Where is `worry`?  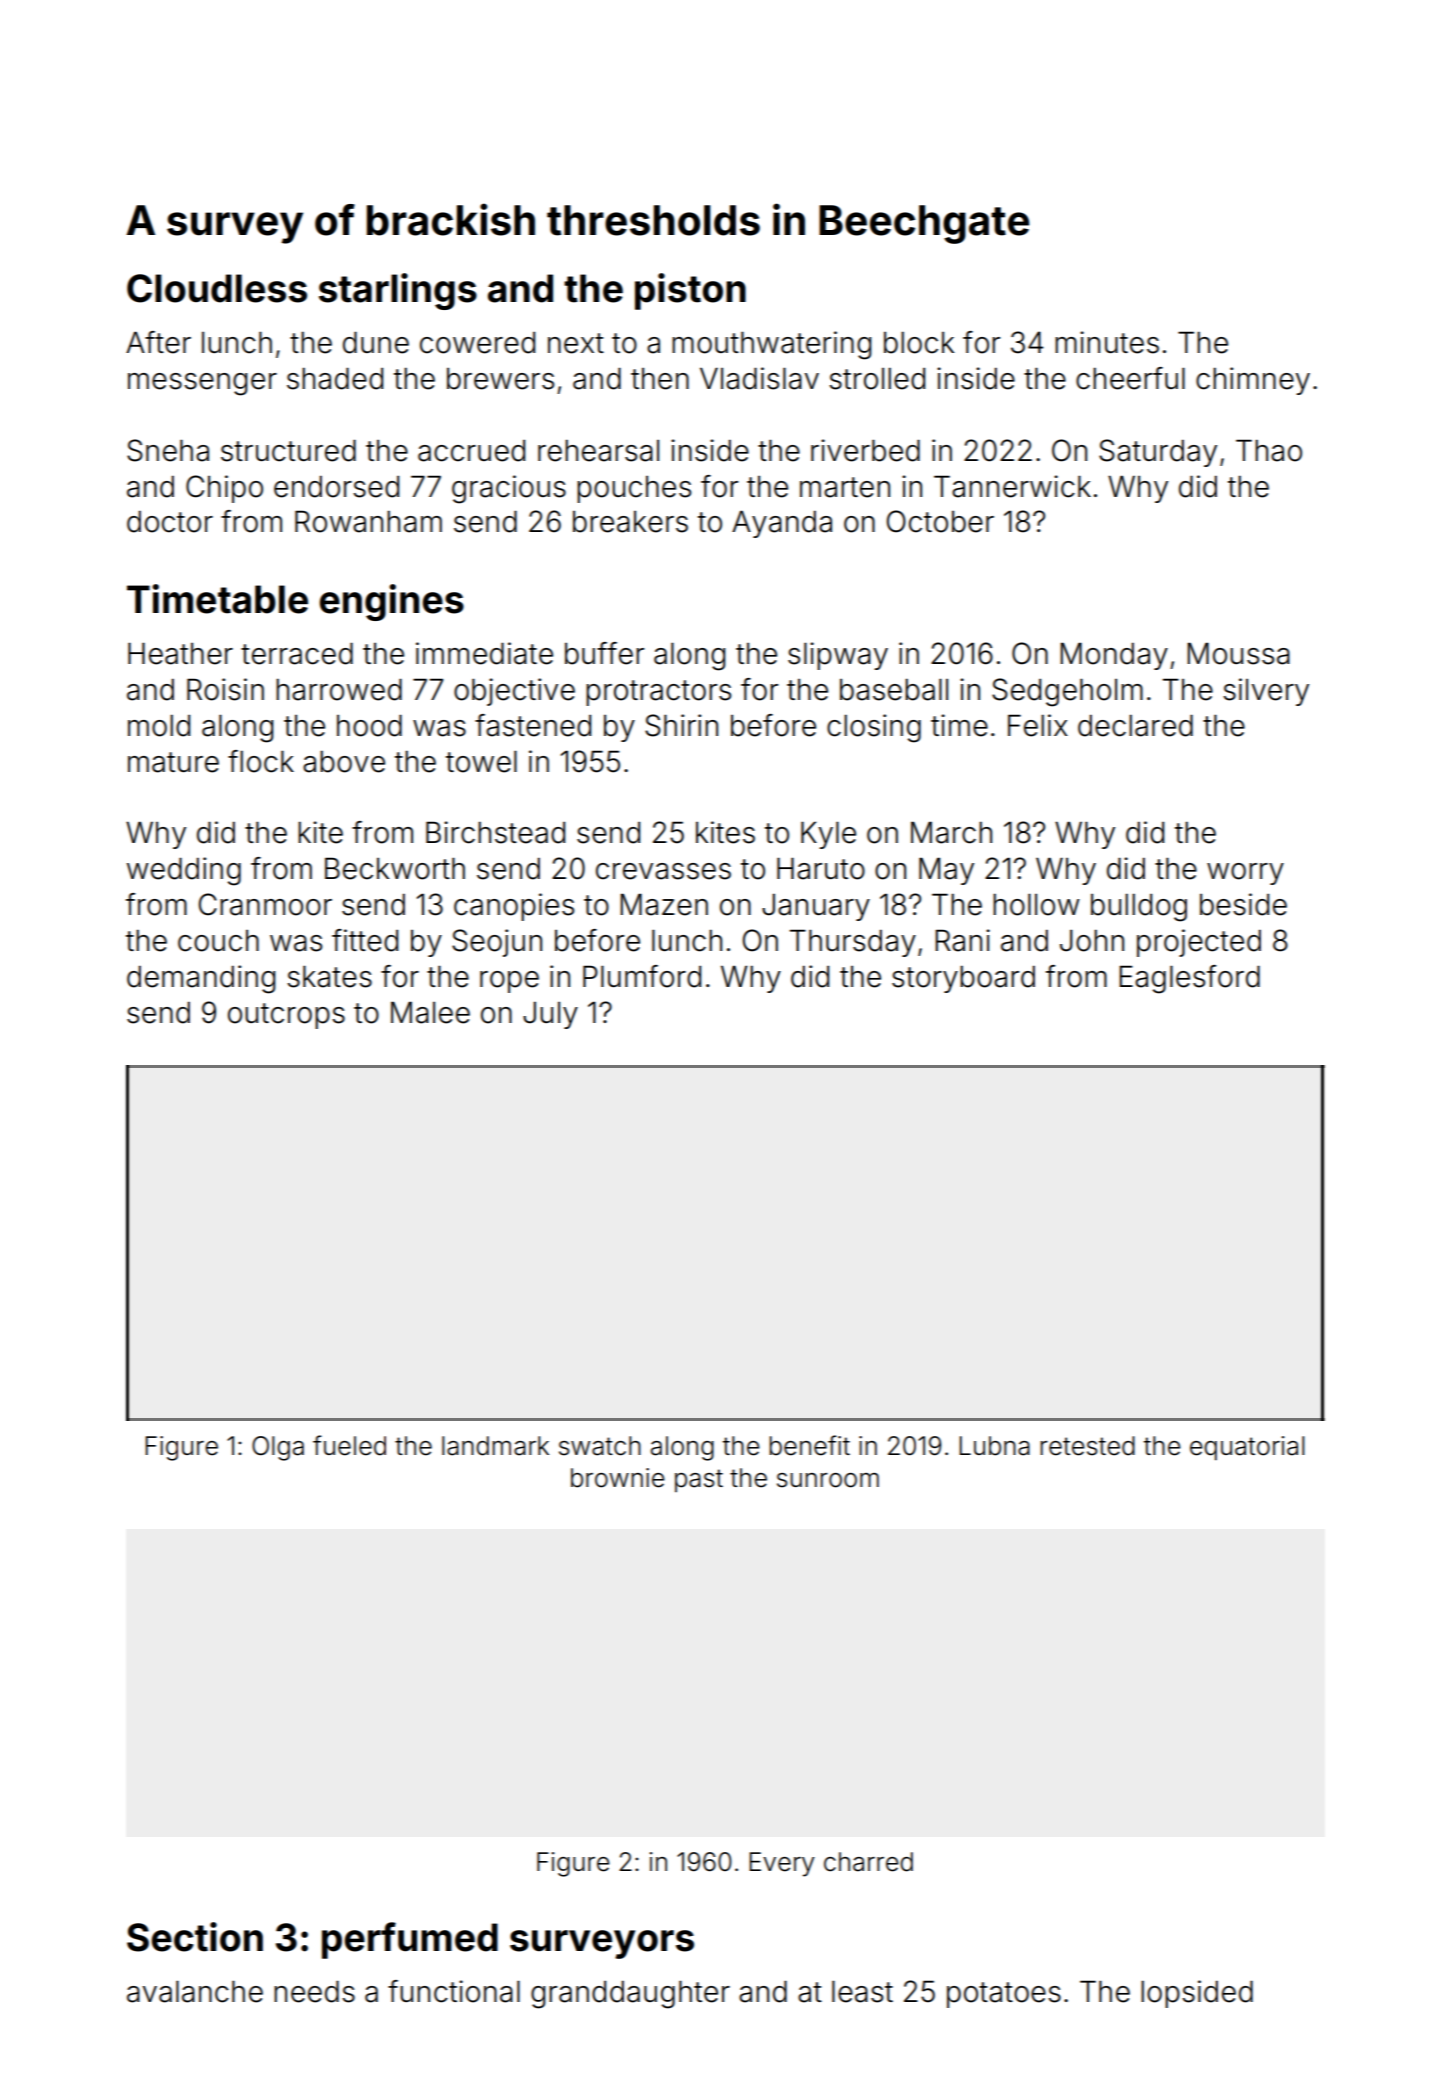 worry is located at coordinates (1245, 874).
